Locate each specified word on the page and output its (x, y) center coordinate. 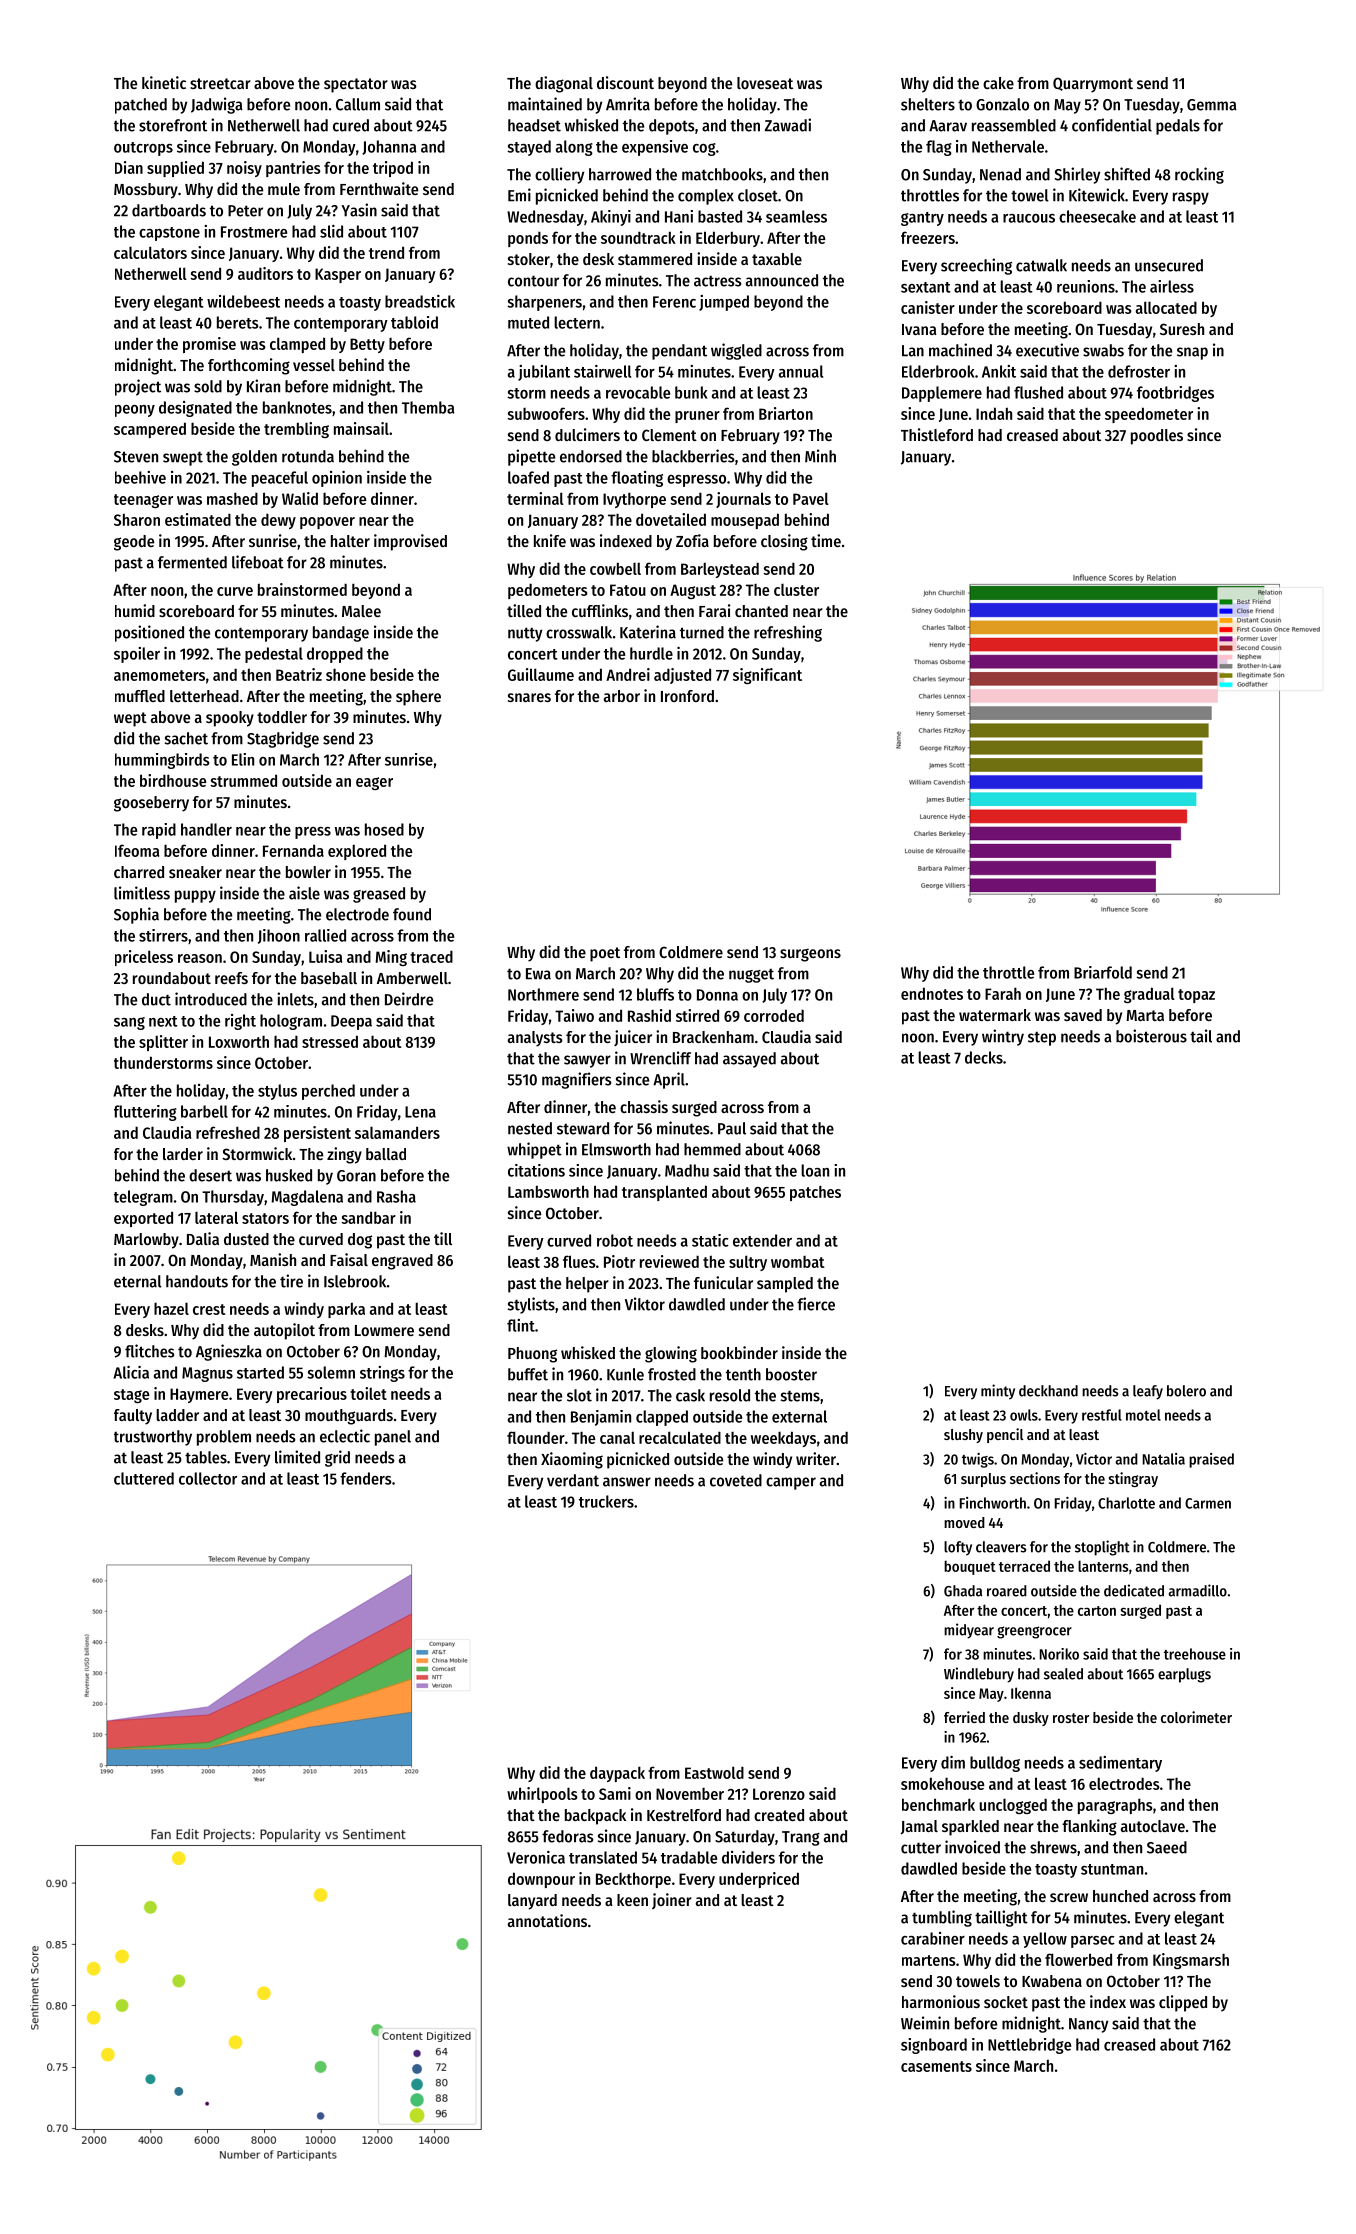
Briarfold (1103, 972)
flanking (1089, 1827)
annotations (547, 1920)
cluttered (144, 1478)
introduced (211, 999)
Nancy (1088, 2025)
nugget (751, 976)
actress (718, 281)
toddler (282, 717)
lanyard (532, 1902)
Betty (367, 345)
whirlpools (542, 1795)
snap (1192, 353)
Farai (715, 610)
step (1042, 1039)
